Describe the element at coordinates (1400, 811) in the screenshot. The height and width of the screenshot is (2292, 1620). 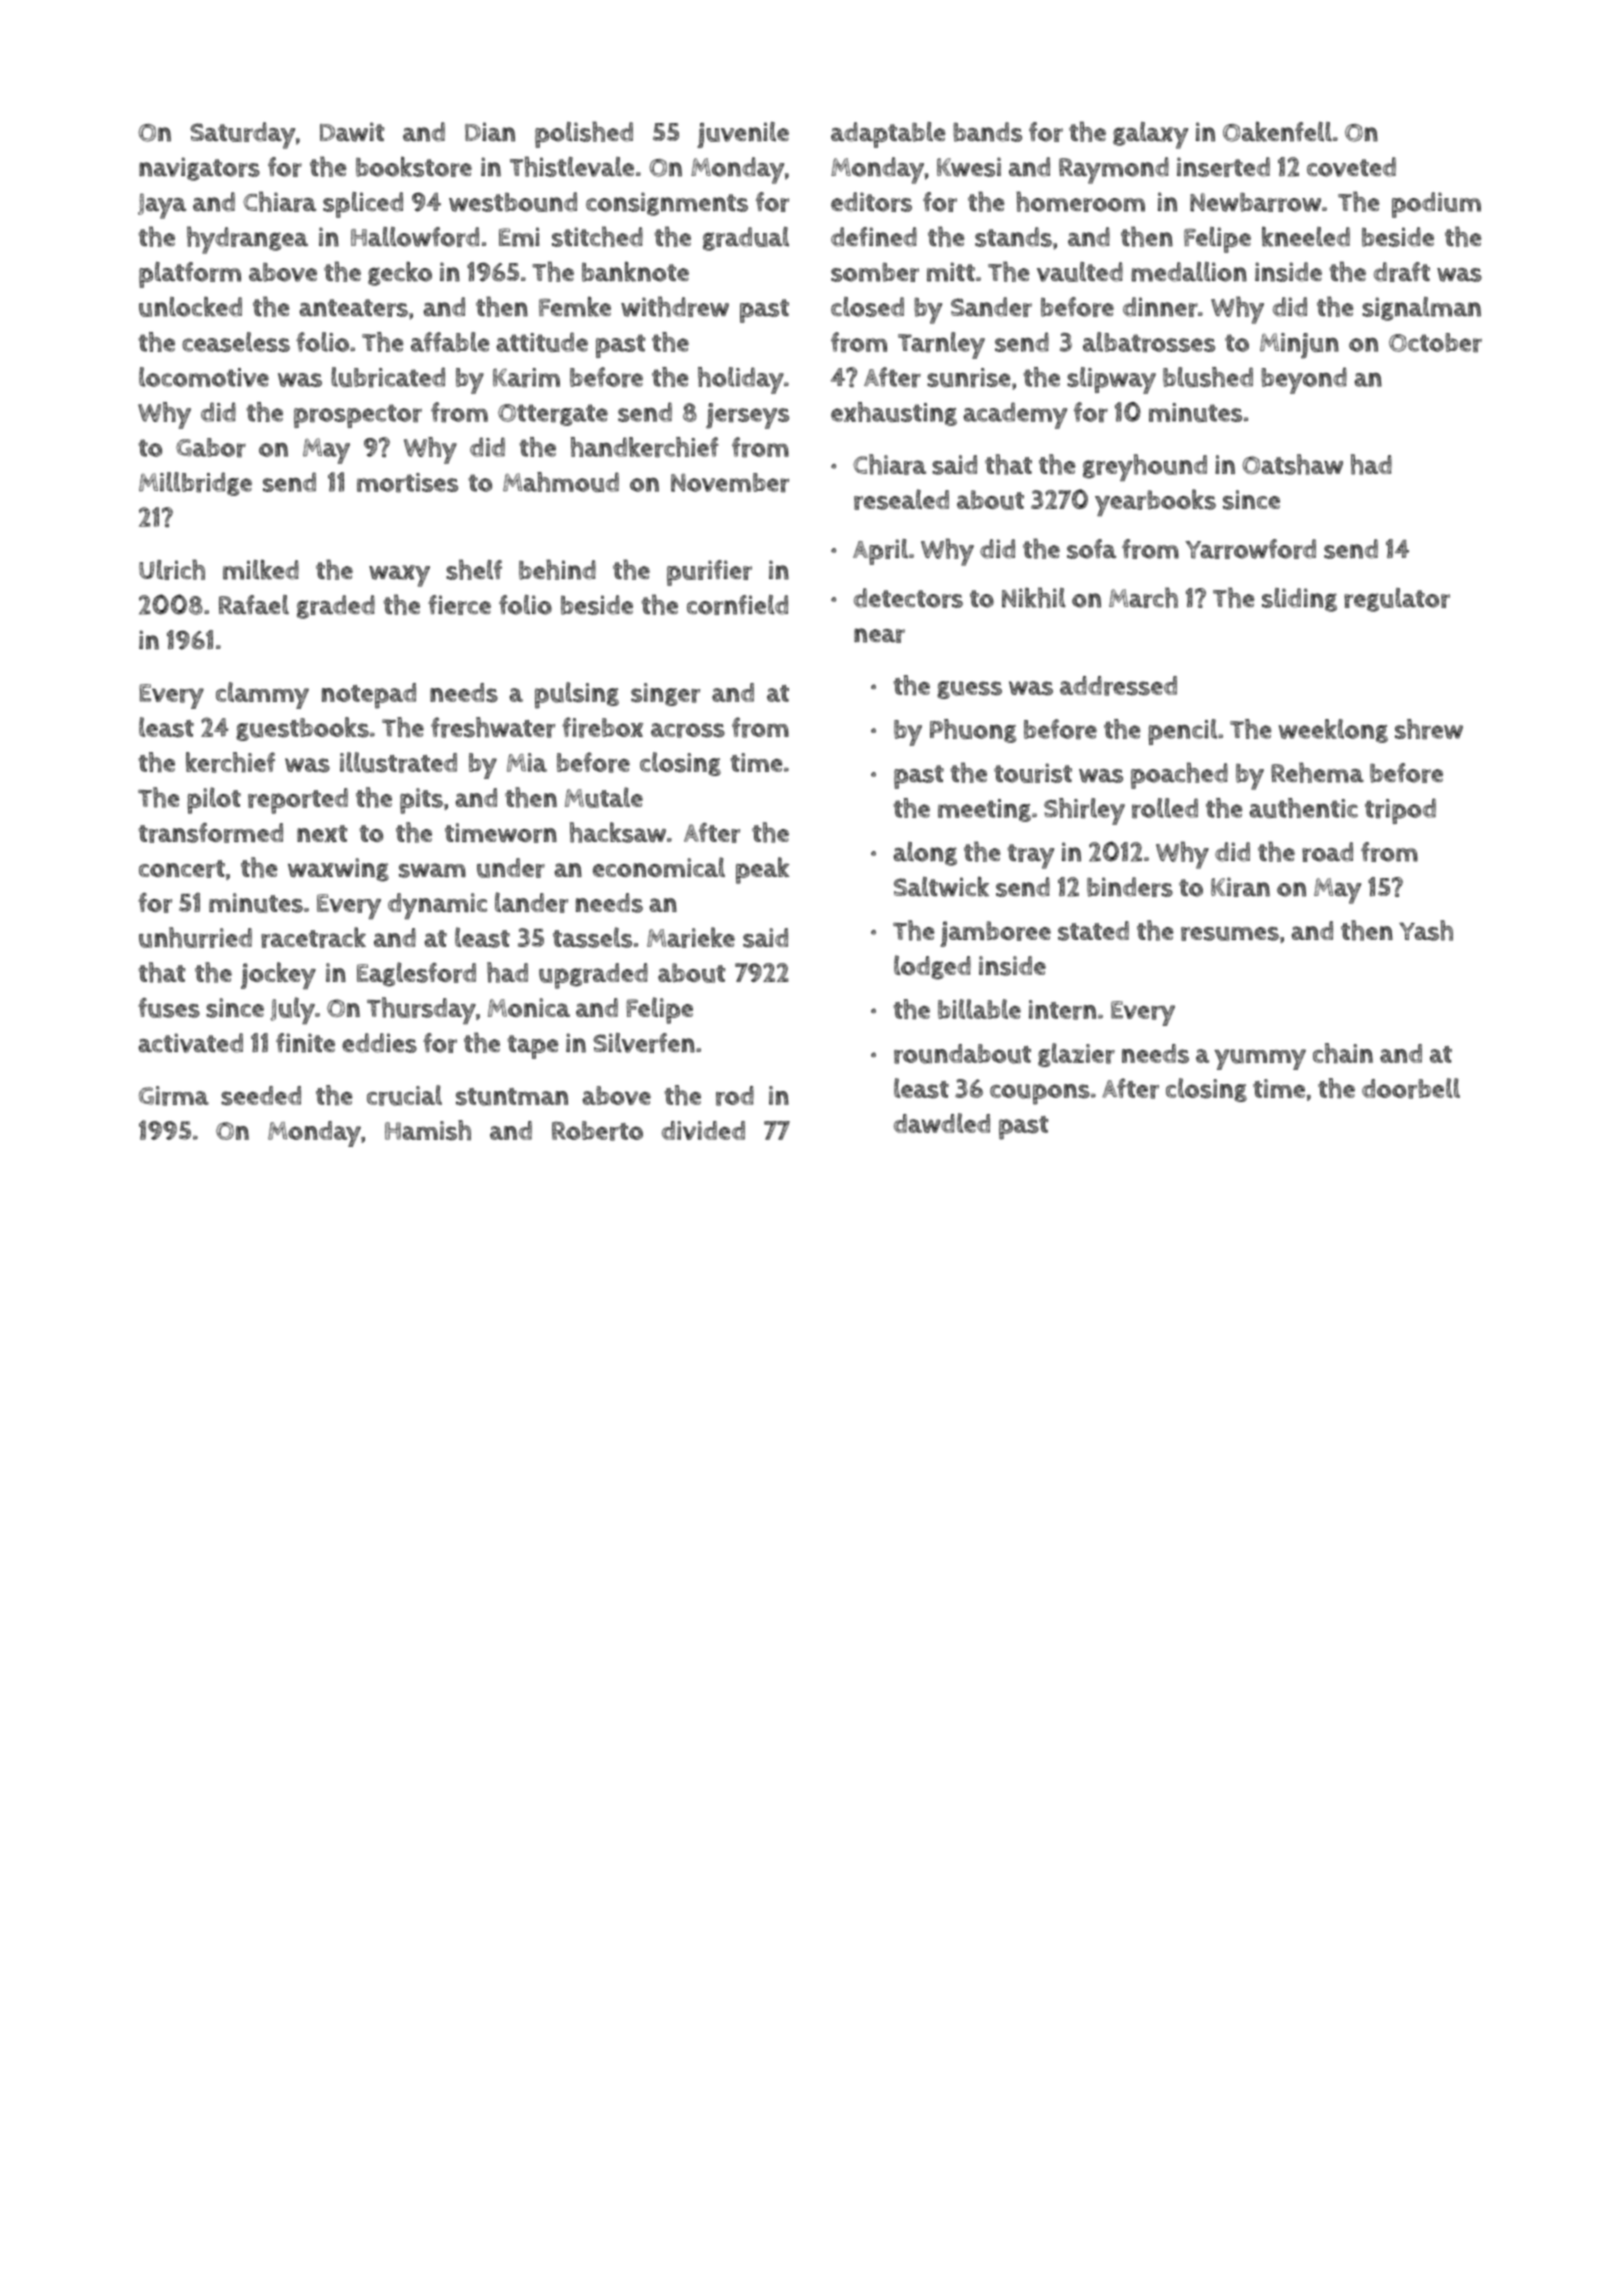
I see `tripod` at that location.
